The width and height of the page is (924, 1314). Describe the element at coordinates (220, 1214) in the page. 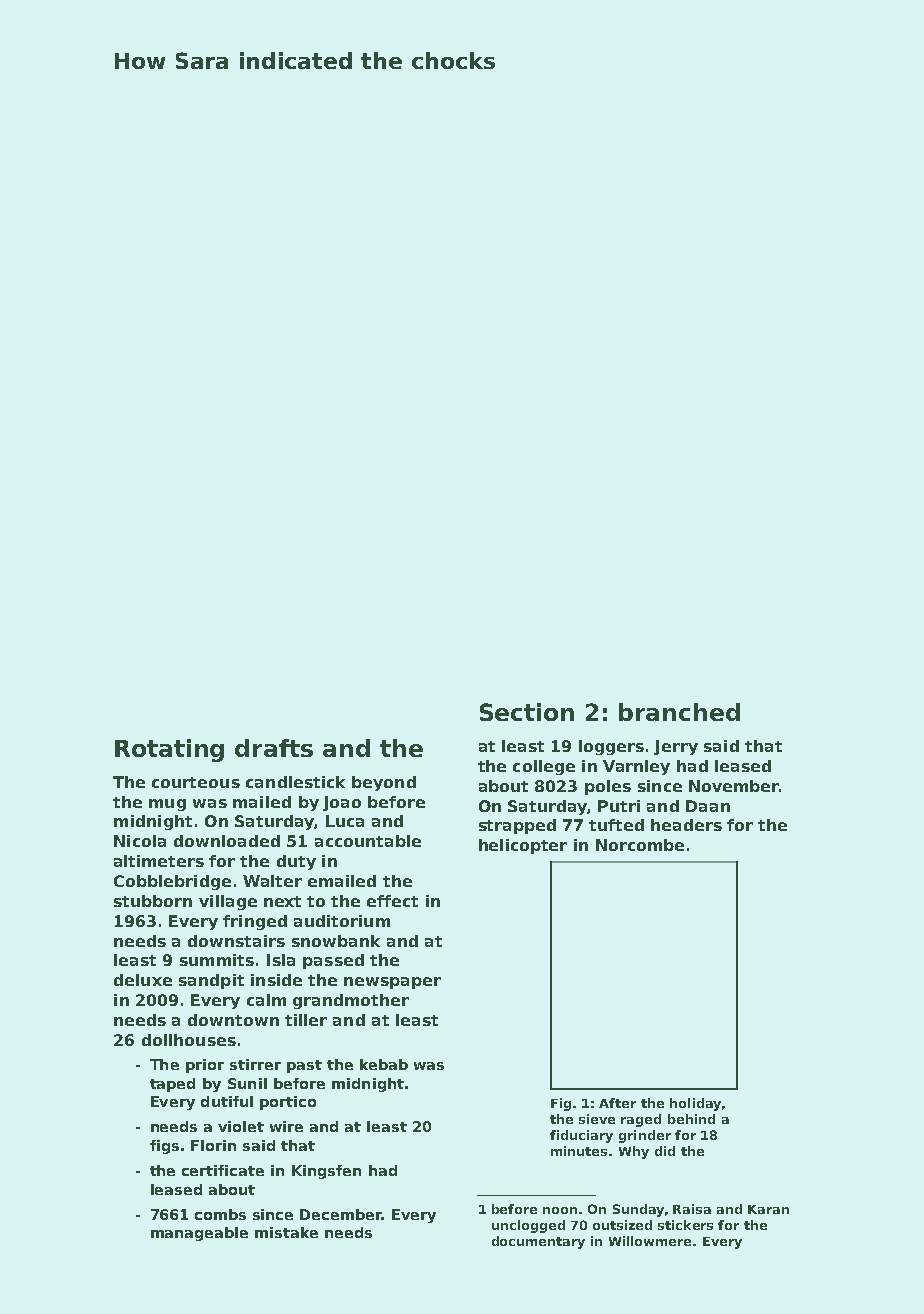

I see `combs` at that location.
